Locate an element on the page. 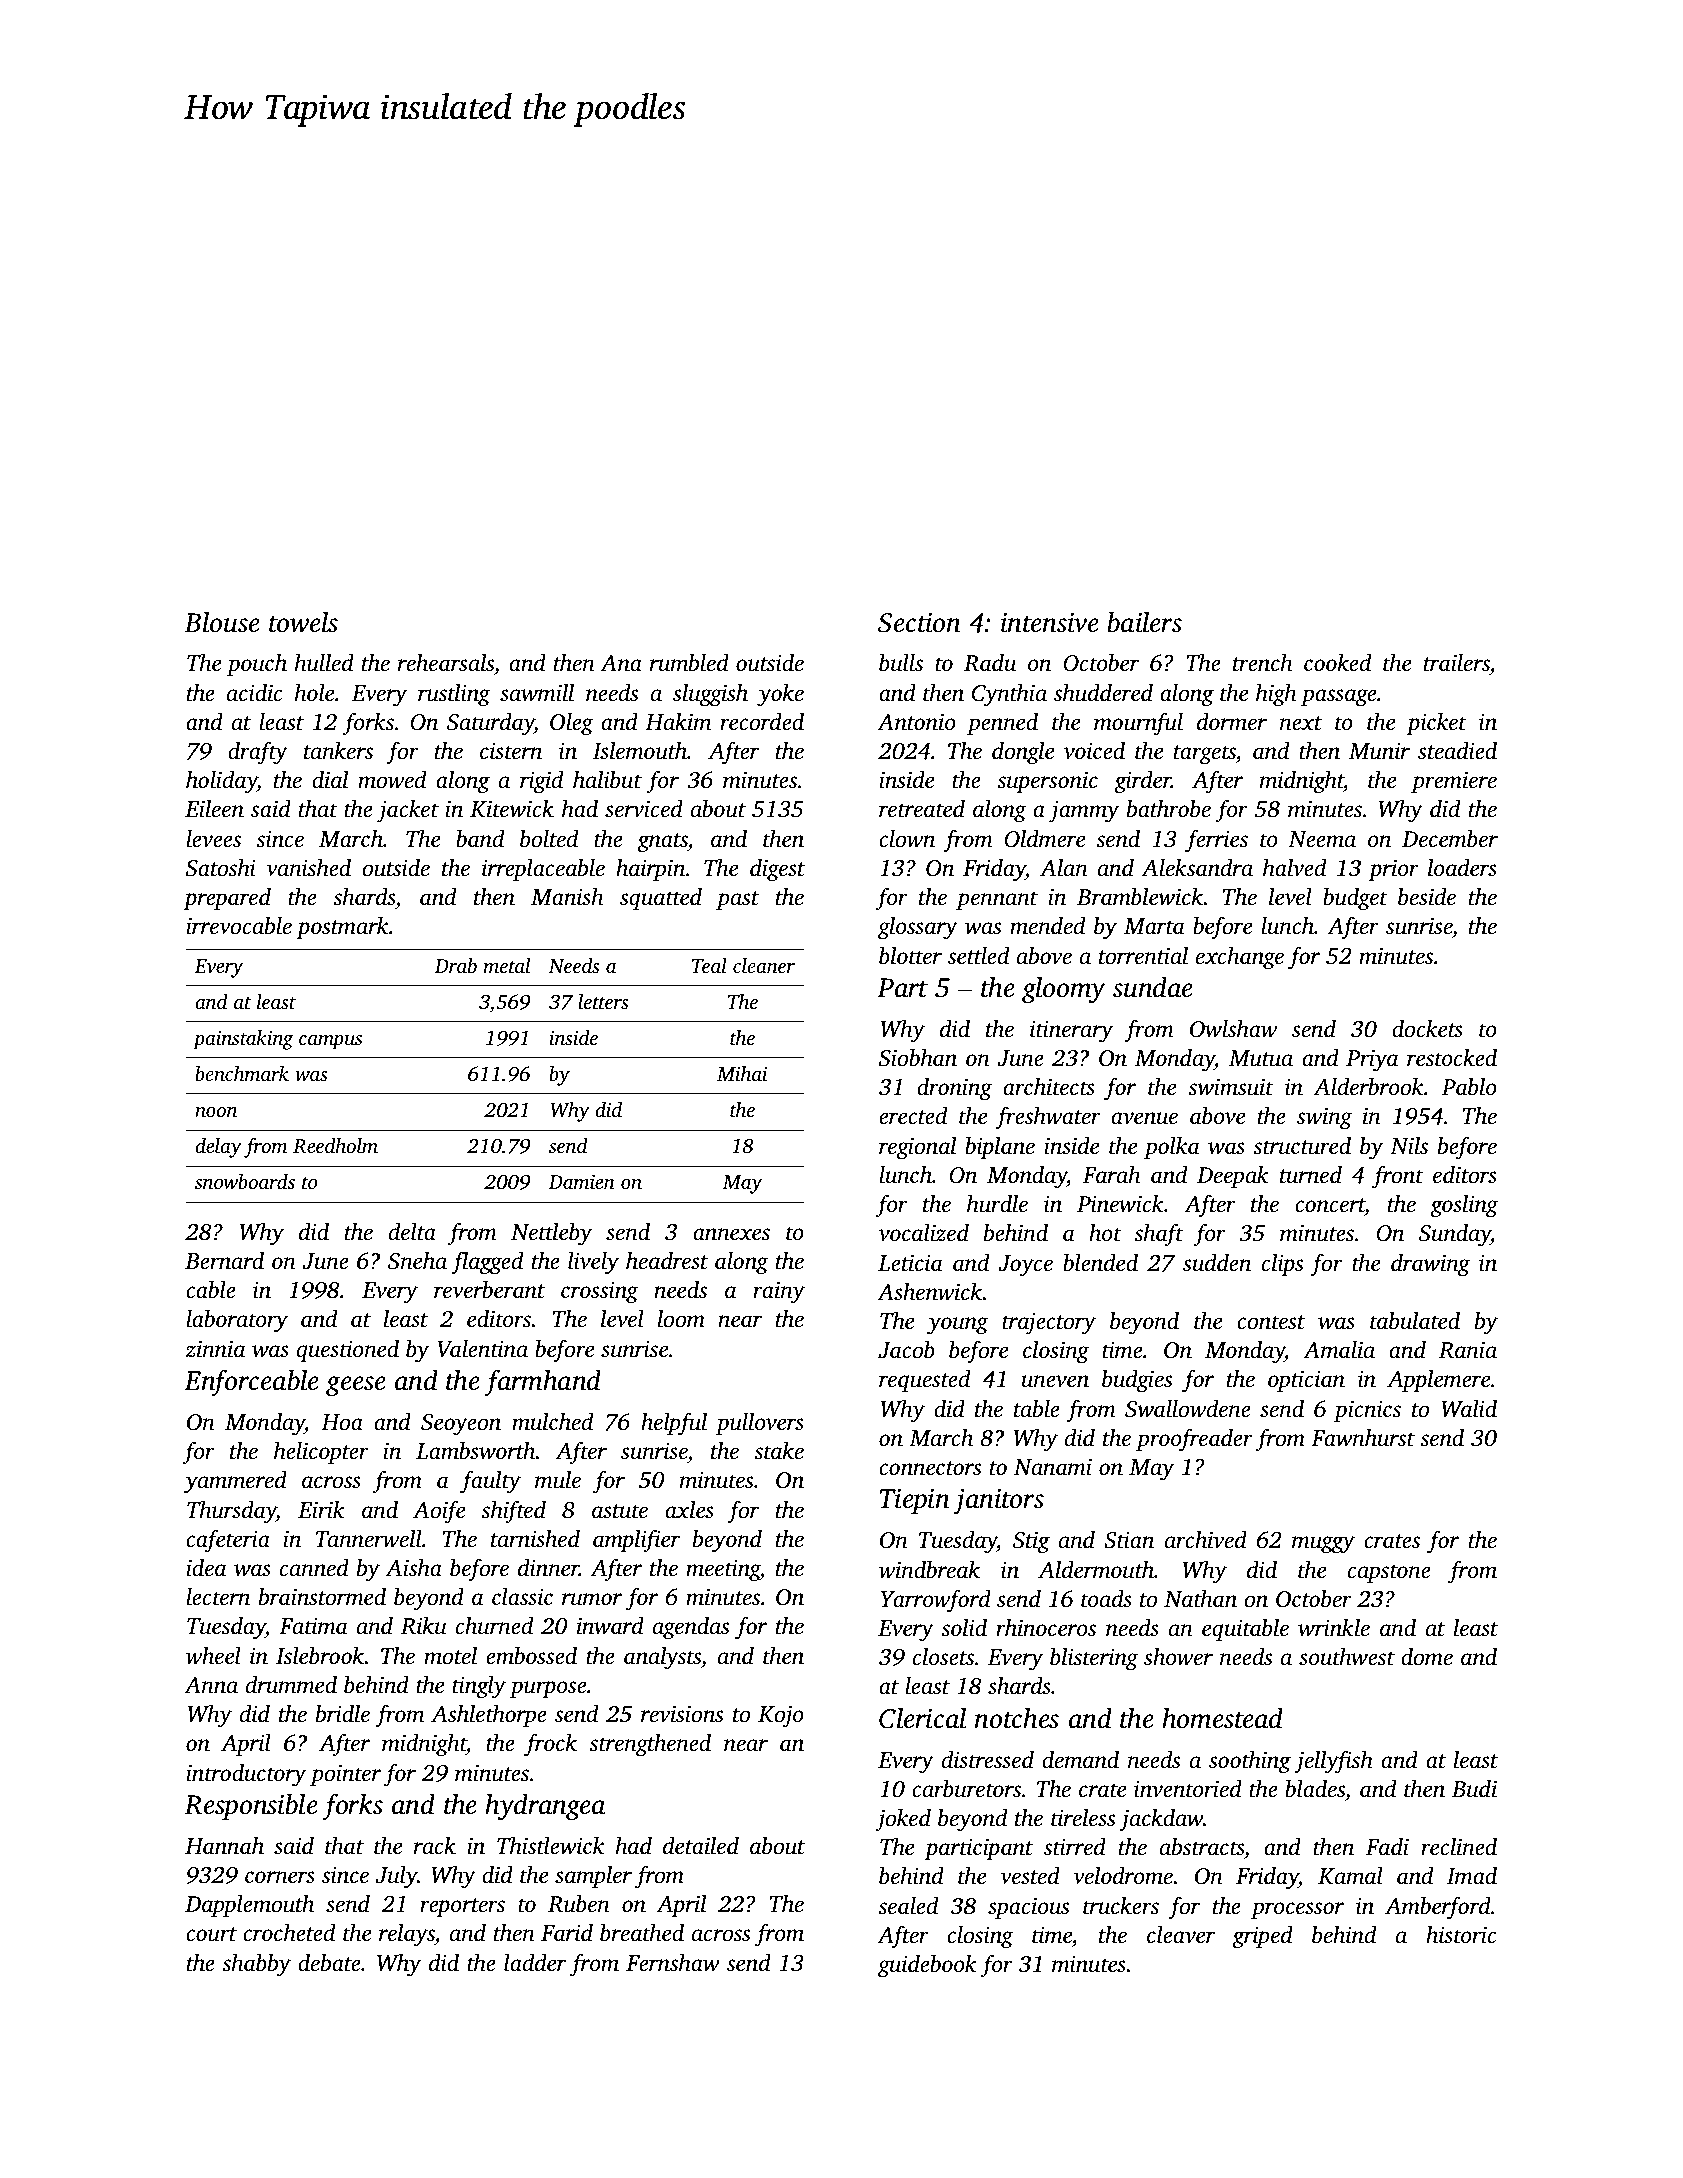 Image resolution: width=1683 pixels, height=2178 pixels. jellyfish is located at coordinates (1333, 1762).
